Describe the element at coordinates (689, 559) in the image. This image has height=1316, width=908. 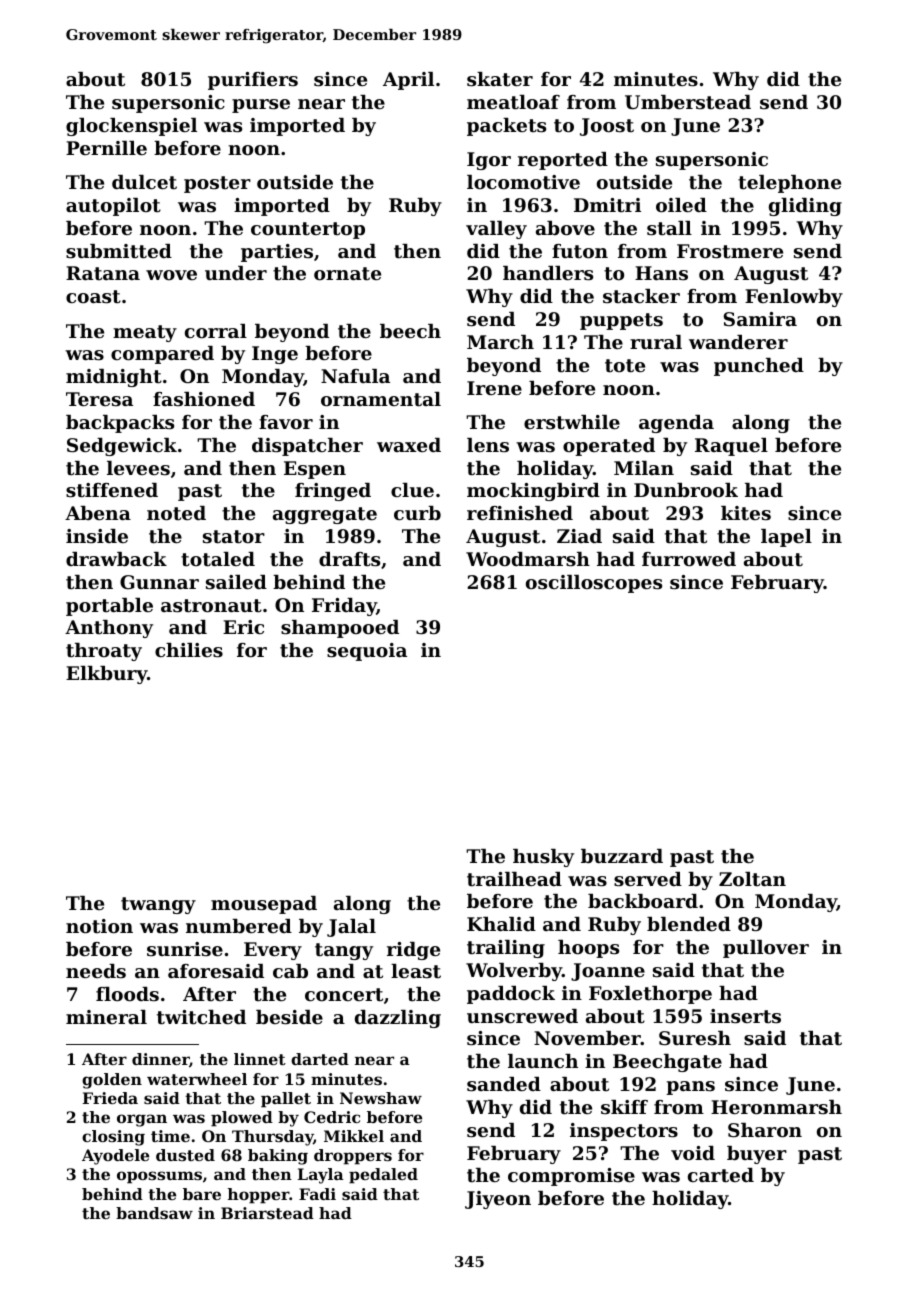
I see `furrowed` at that location.
